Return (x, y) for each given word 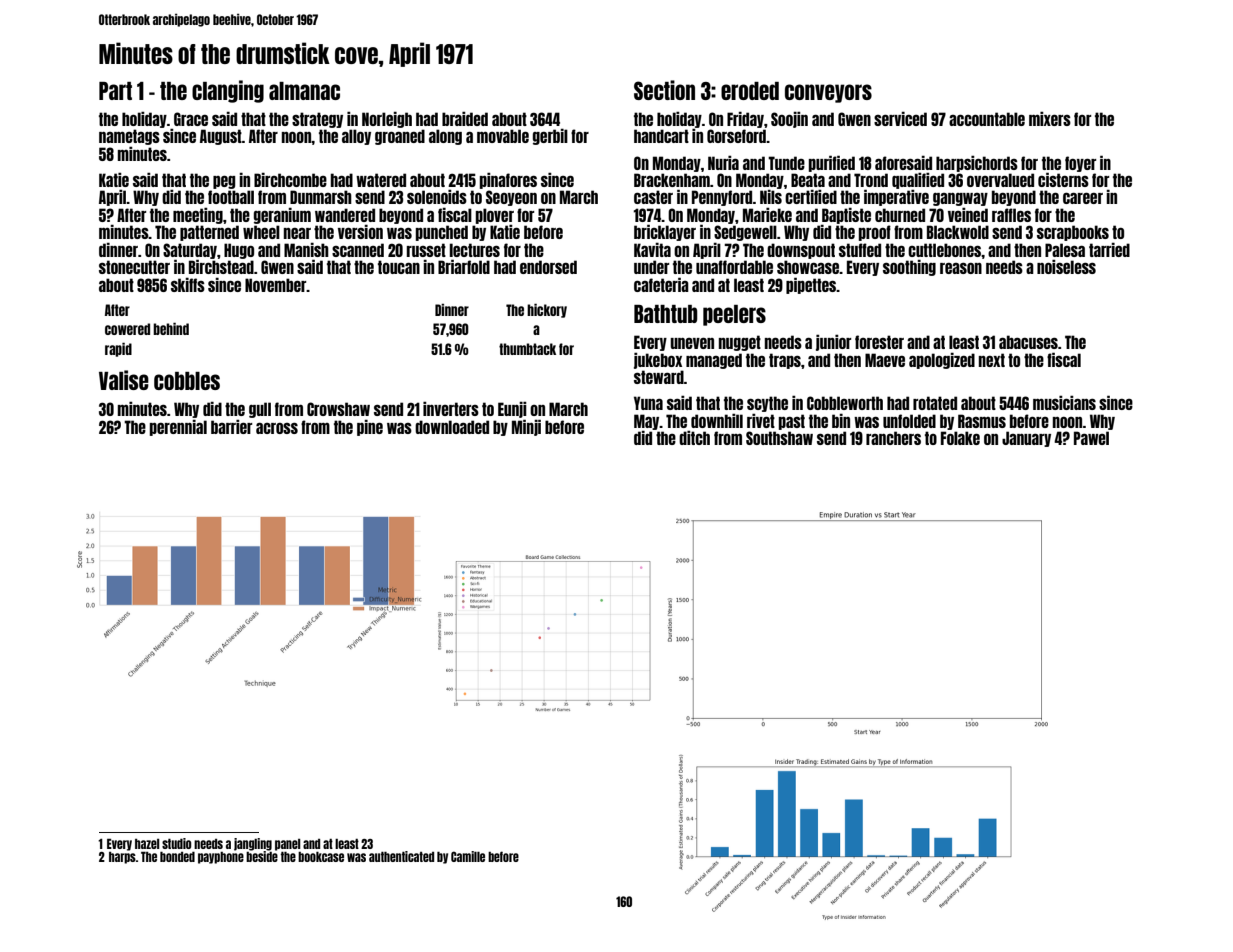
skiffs (188, 285)
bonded (177, 857)
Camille (468, 856)
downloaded (452, 427)
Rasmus (982, 421)
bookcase (321, 857)
